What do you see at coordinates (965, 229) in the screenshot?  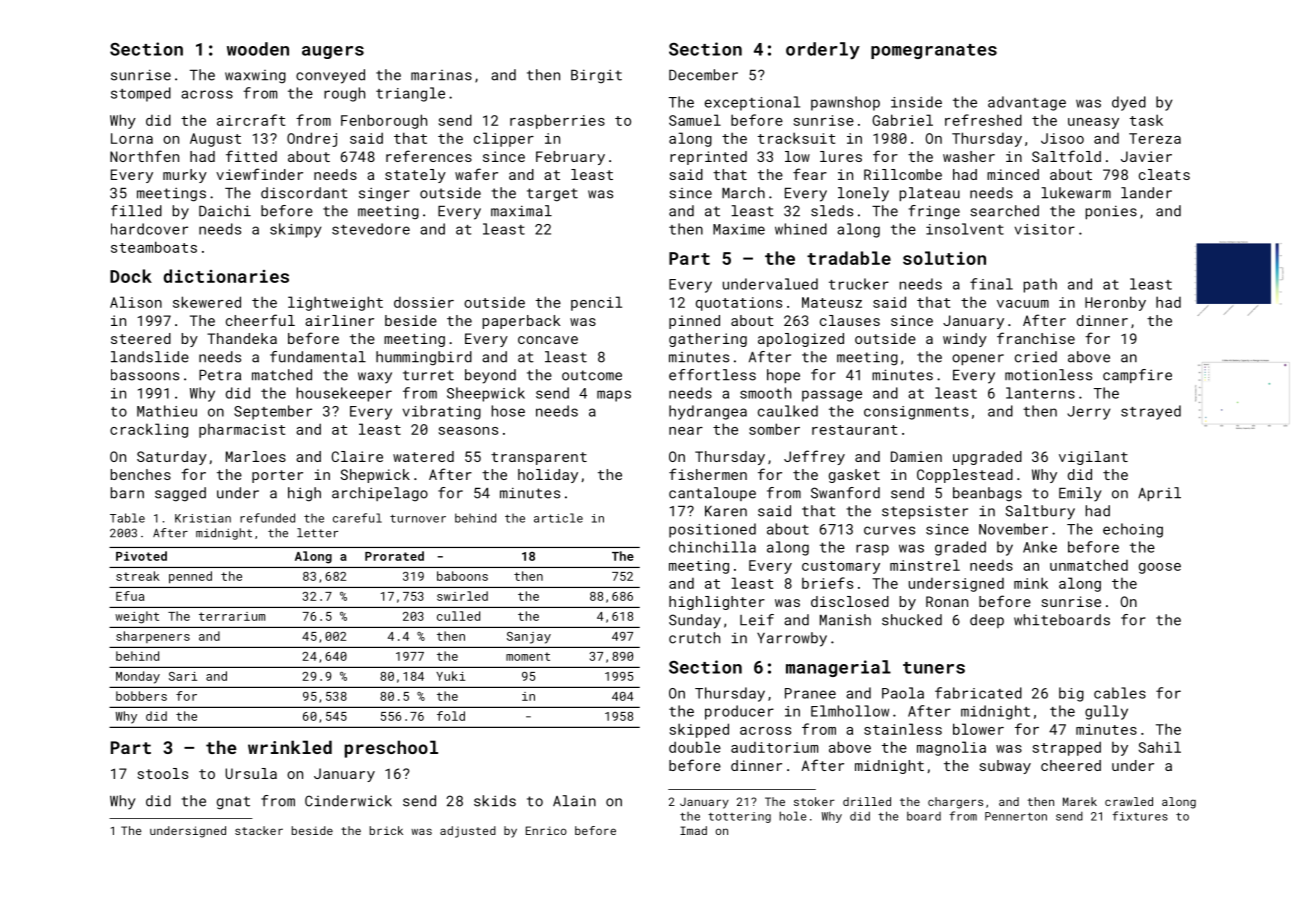 I see `insolvent` at bounding box center [965, 229].
